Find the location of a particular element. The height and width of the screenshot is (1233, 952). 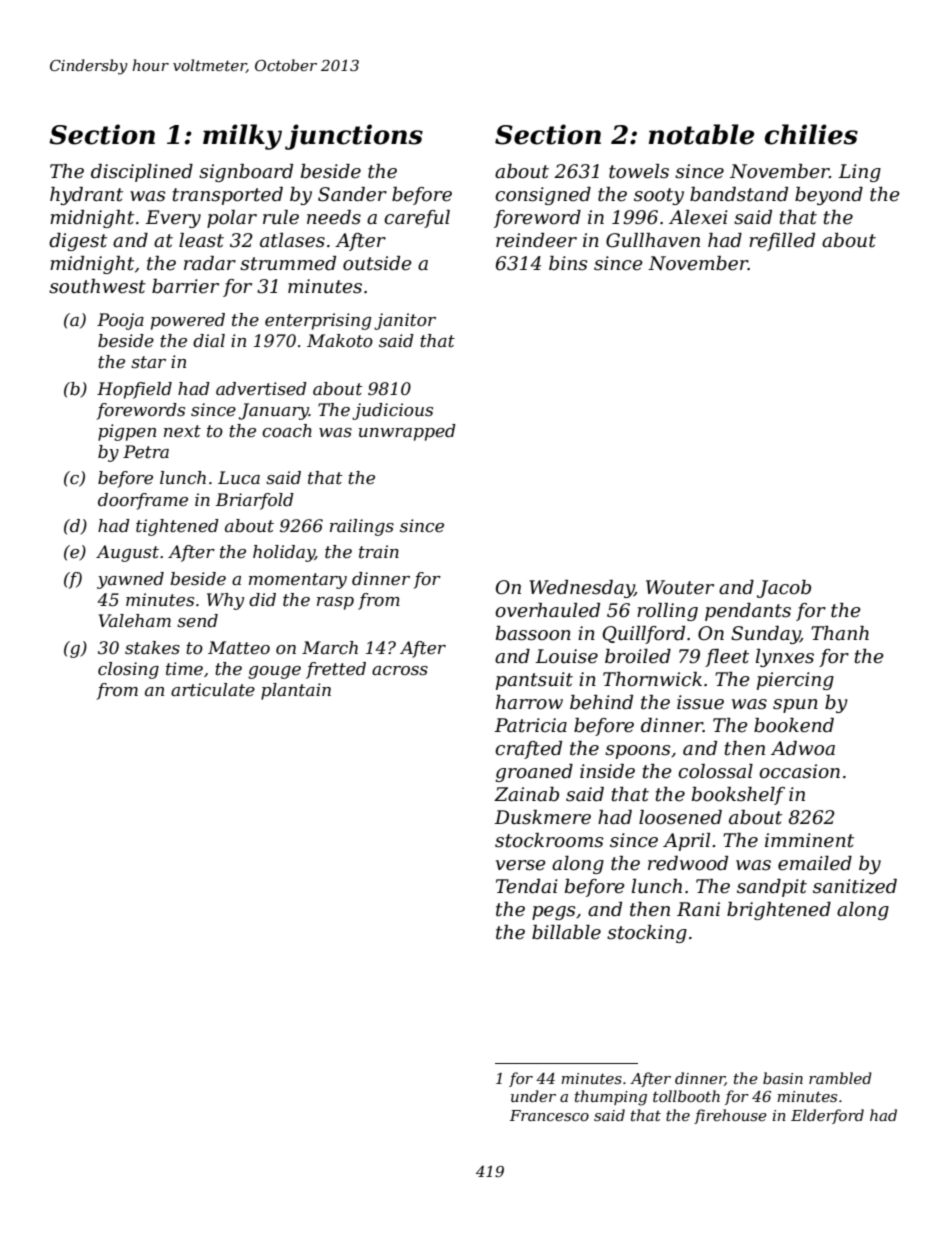

milky is located at coordinates (242, 137).
